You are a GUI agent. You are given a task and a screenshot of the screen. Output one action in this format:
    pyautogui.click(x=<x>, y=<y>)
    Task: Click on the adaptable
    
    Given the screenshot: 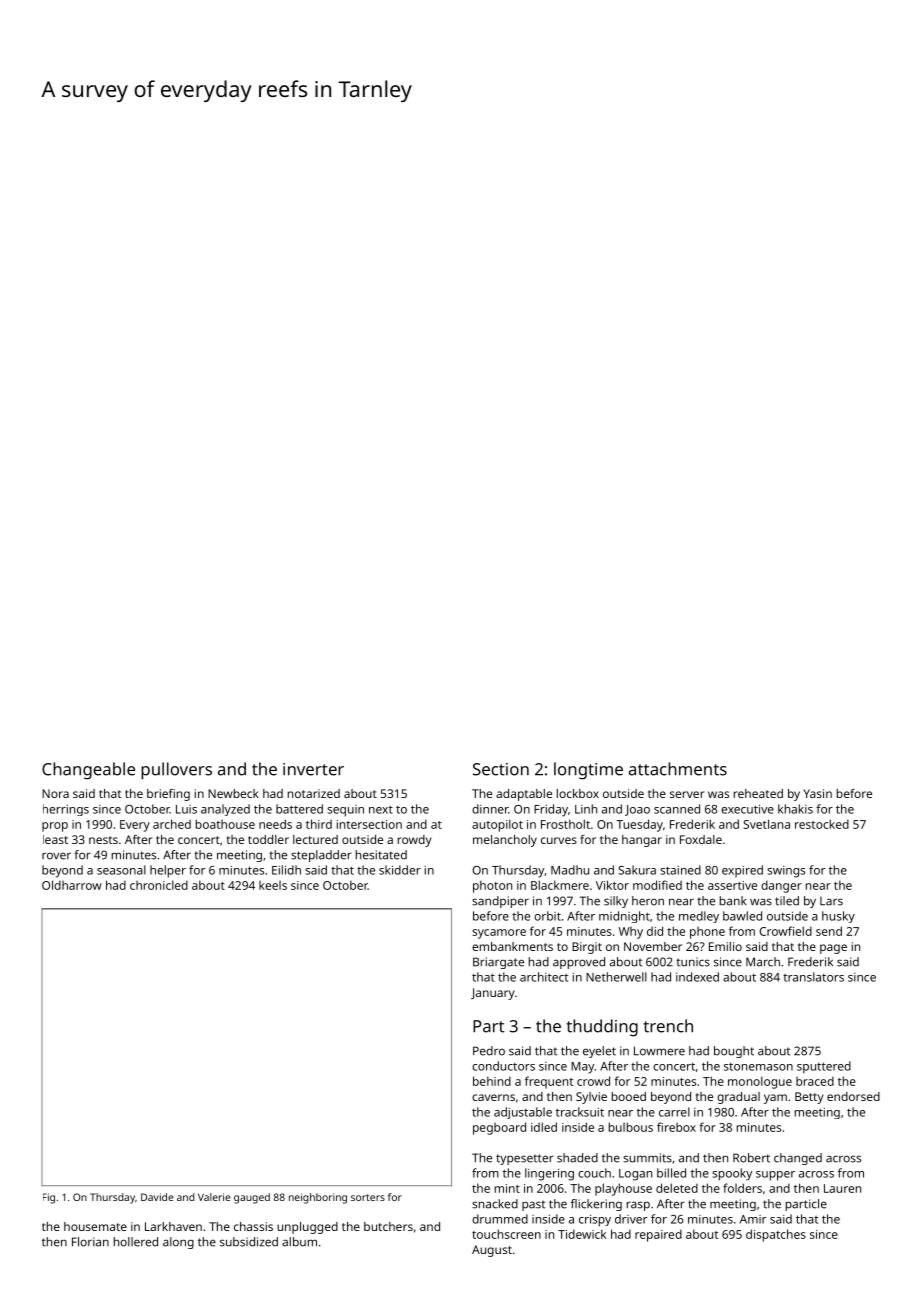 What is the action you would take?
    pyautogui.click(x=524, y=795)
